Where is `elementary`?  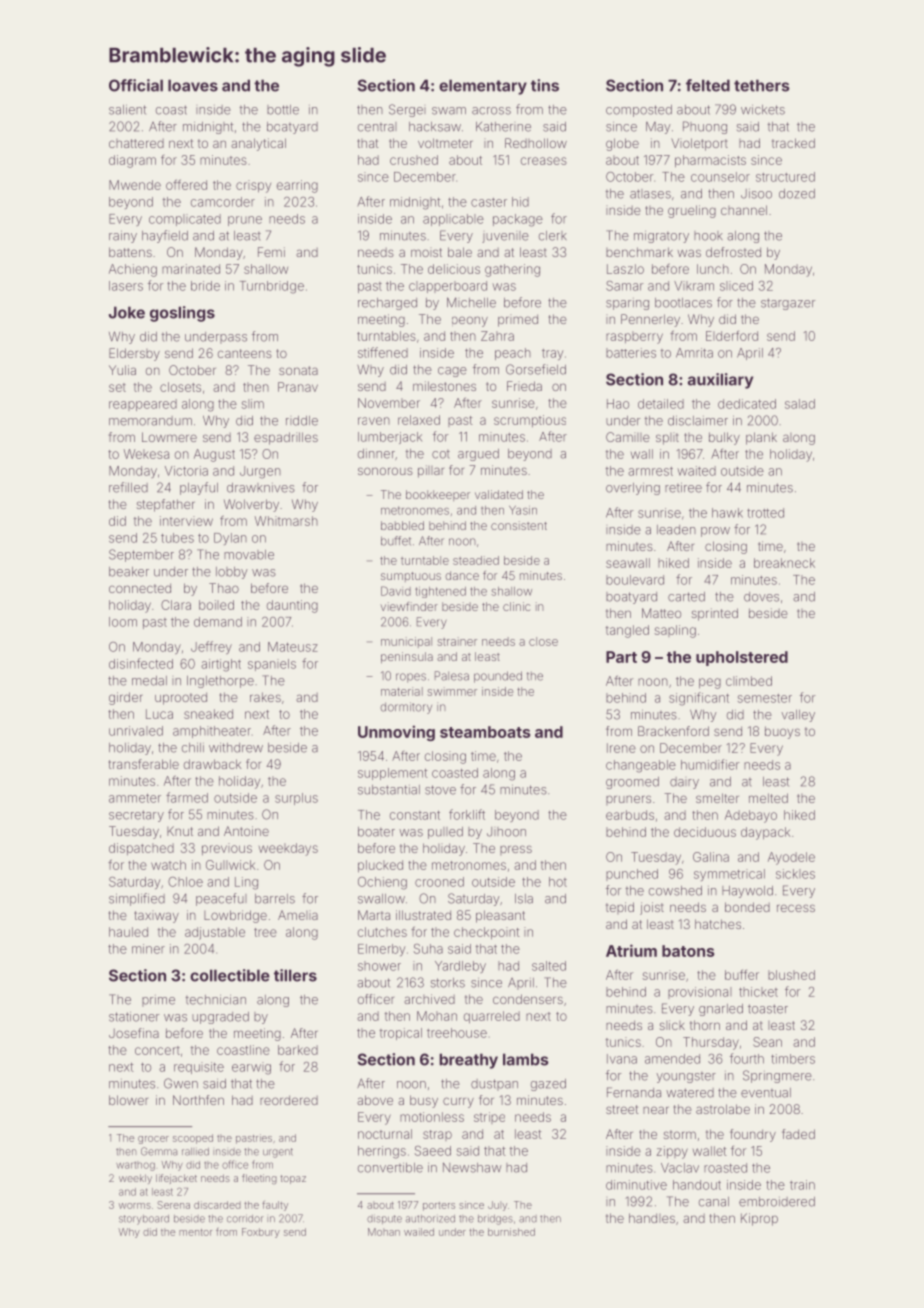
elementary is located at coordinates (483, 87).
